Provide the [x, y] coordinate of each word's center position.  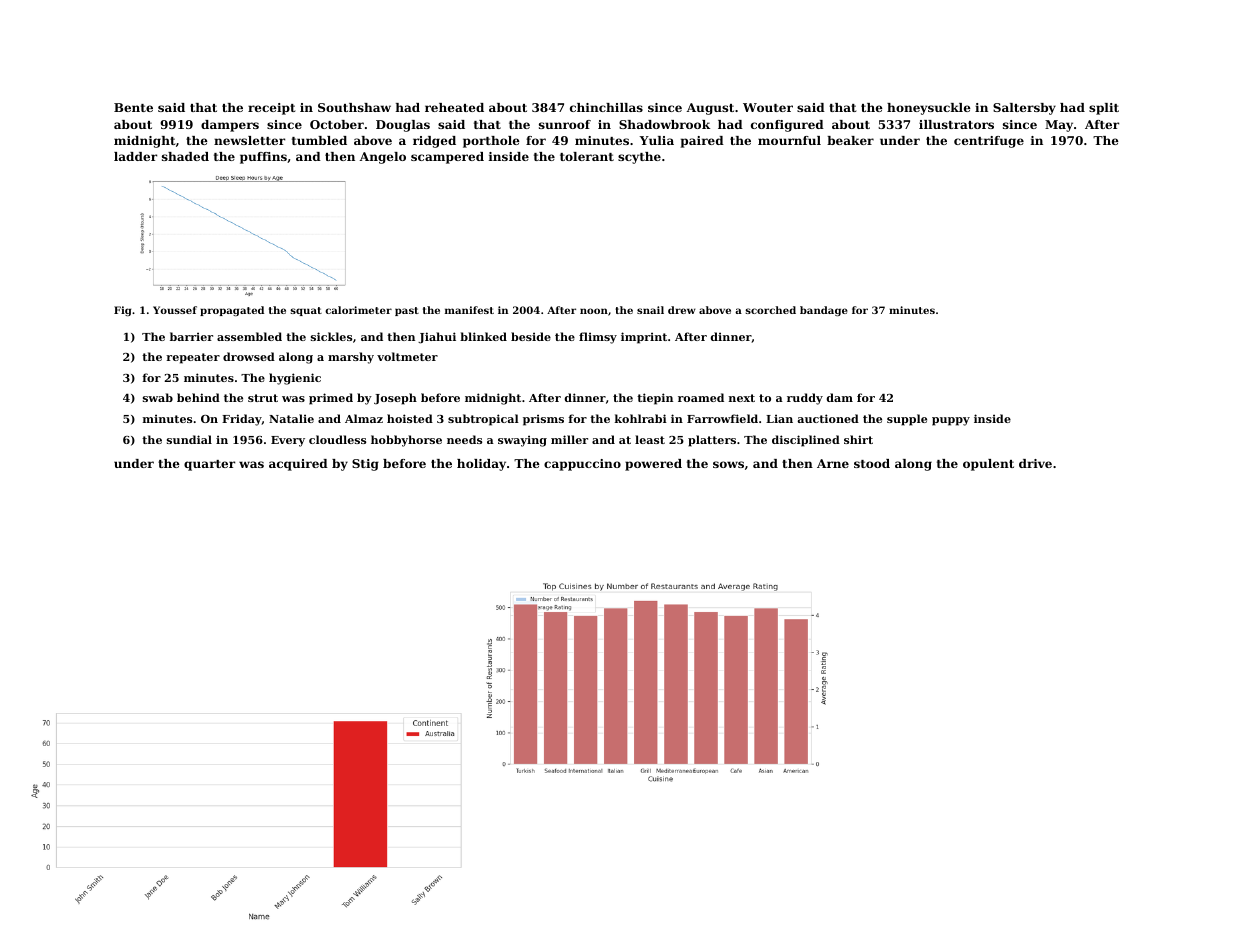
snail [650, 310]
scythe [639, 158]
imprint [644, 338]
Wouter [768, 107]
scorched [770, 310]
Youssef [175, 310]
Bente [133, 107]
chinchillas [606, 107]
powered [653, 465]
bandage [824, 311]
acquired [298, 465]
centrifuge [989, 142]
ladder [135, 156]
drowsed [249, 356]
